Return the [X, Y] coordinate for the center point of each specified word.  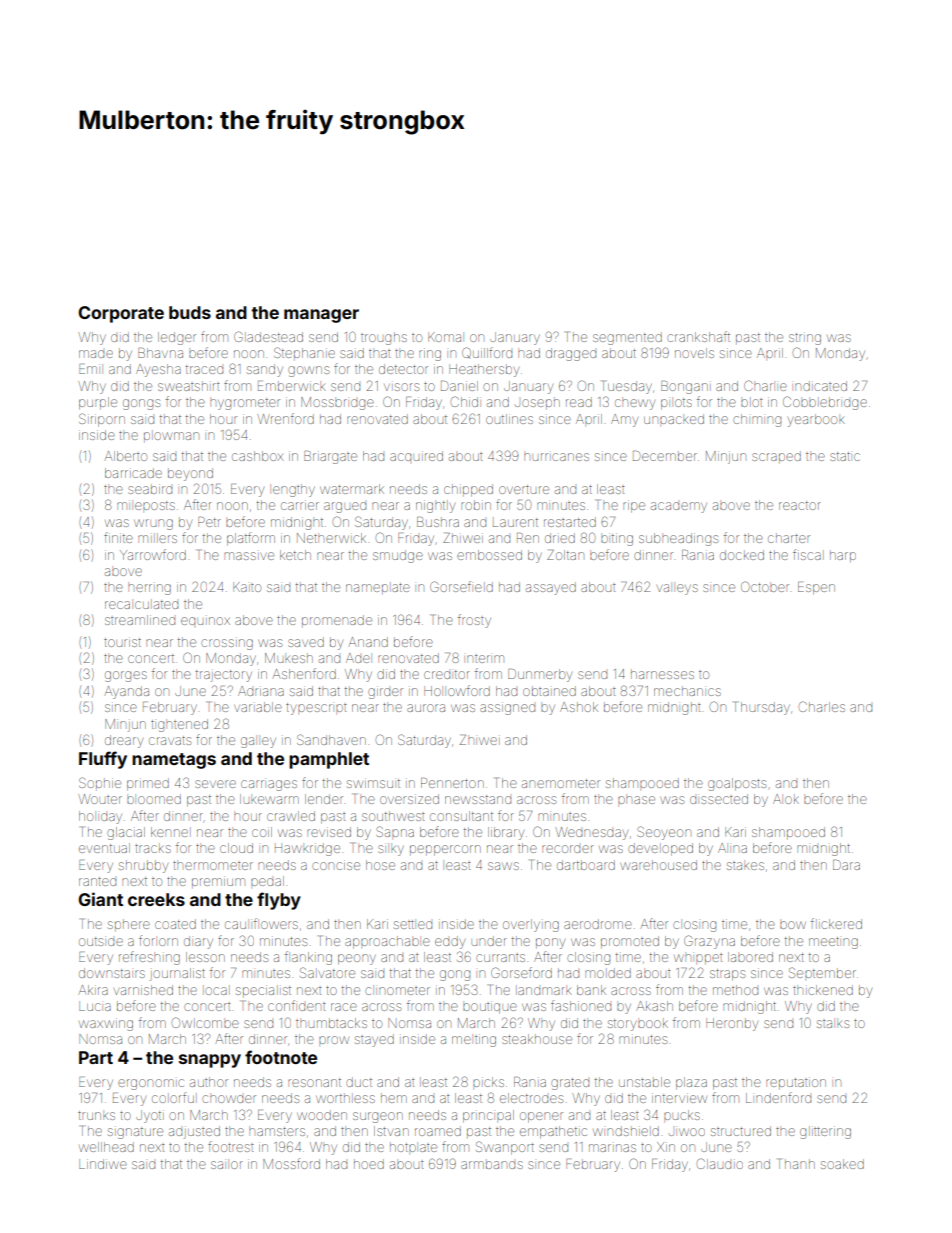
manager [321, 316]
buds [190, 312]
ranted [97, 881]
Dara [846, 865]
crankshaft [698, 336]
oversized [409, 799]
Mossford [291, 1163]
